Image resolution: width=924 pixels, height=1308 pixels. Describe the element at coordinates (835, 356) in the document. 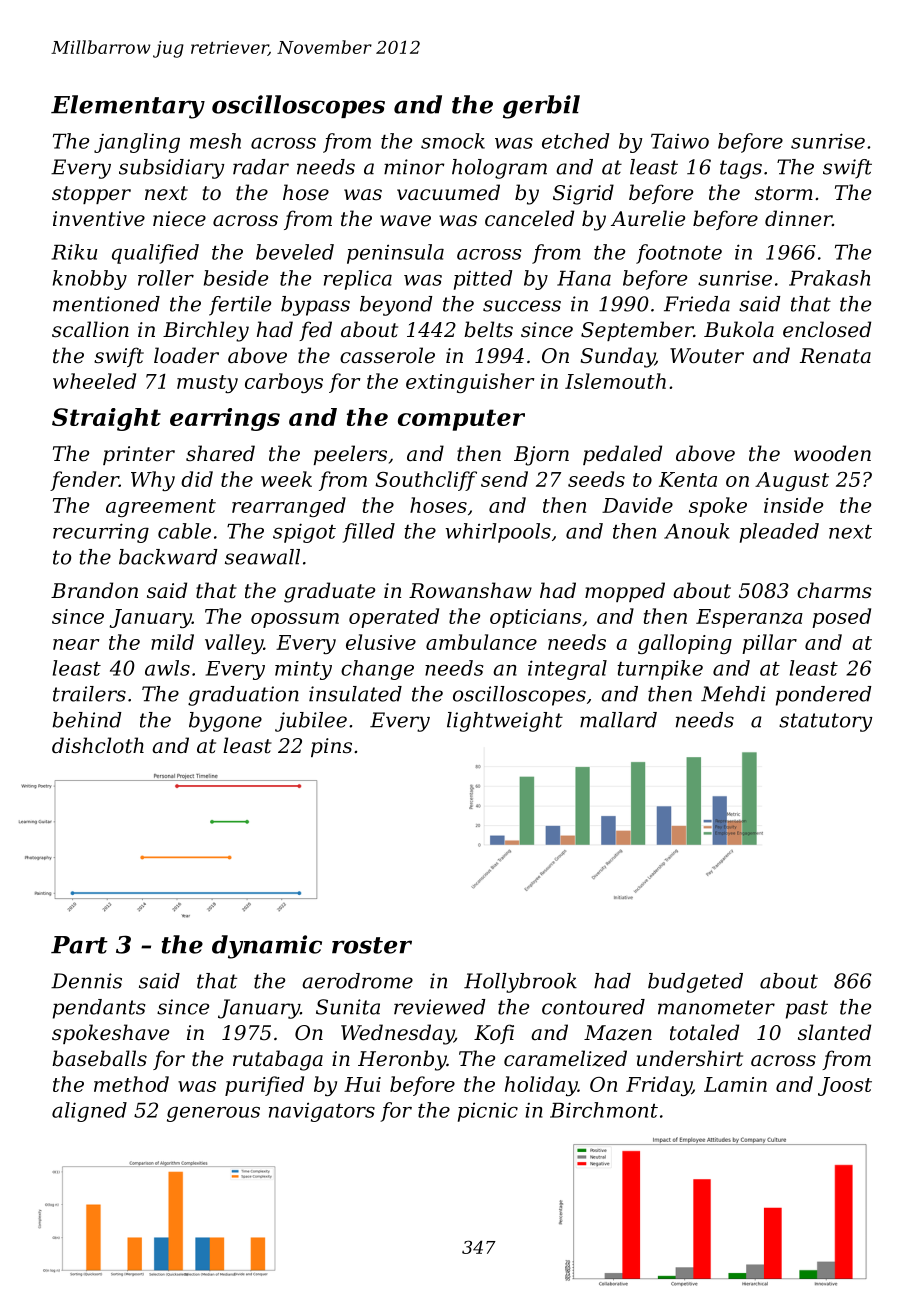

I see `Renata` at that location.
